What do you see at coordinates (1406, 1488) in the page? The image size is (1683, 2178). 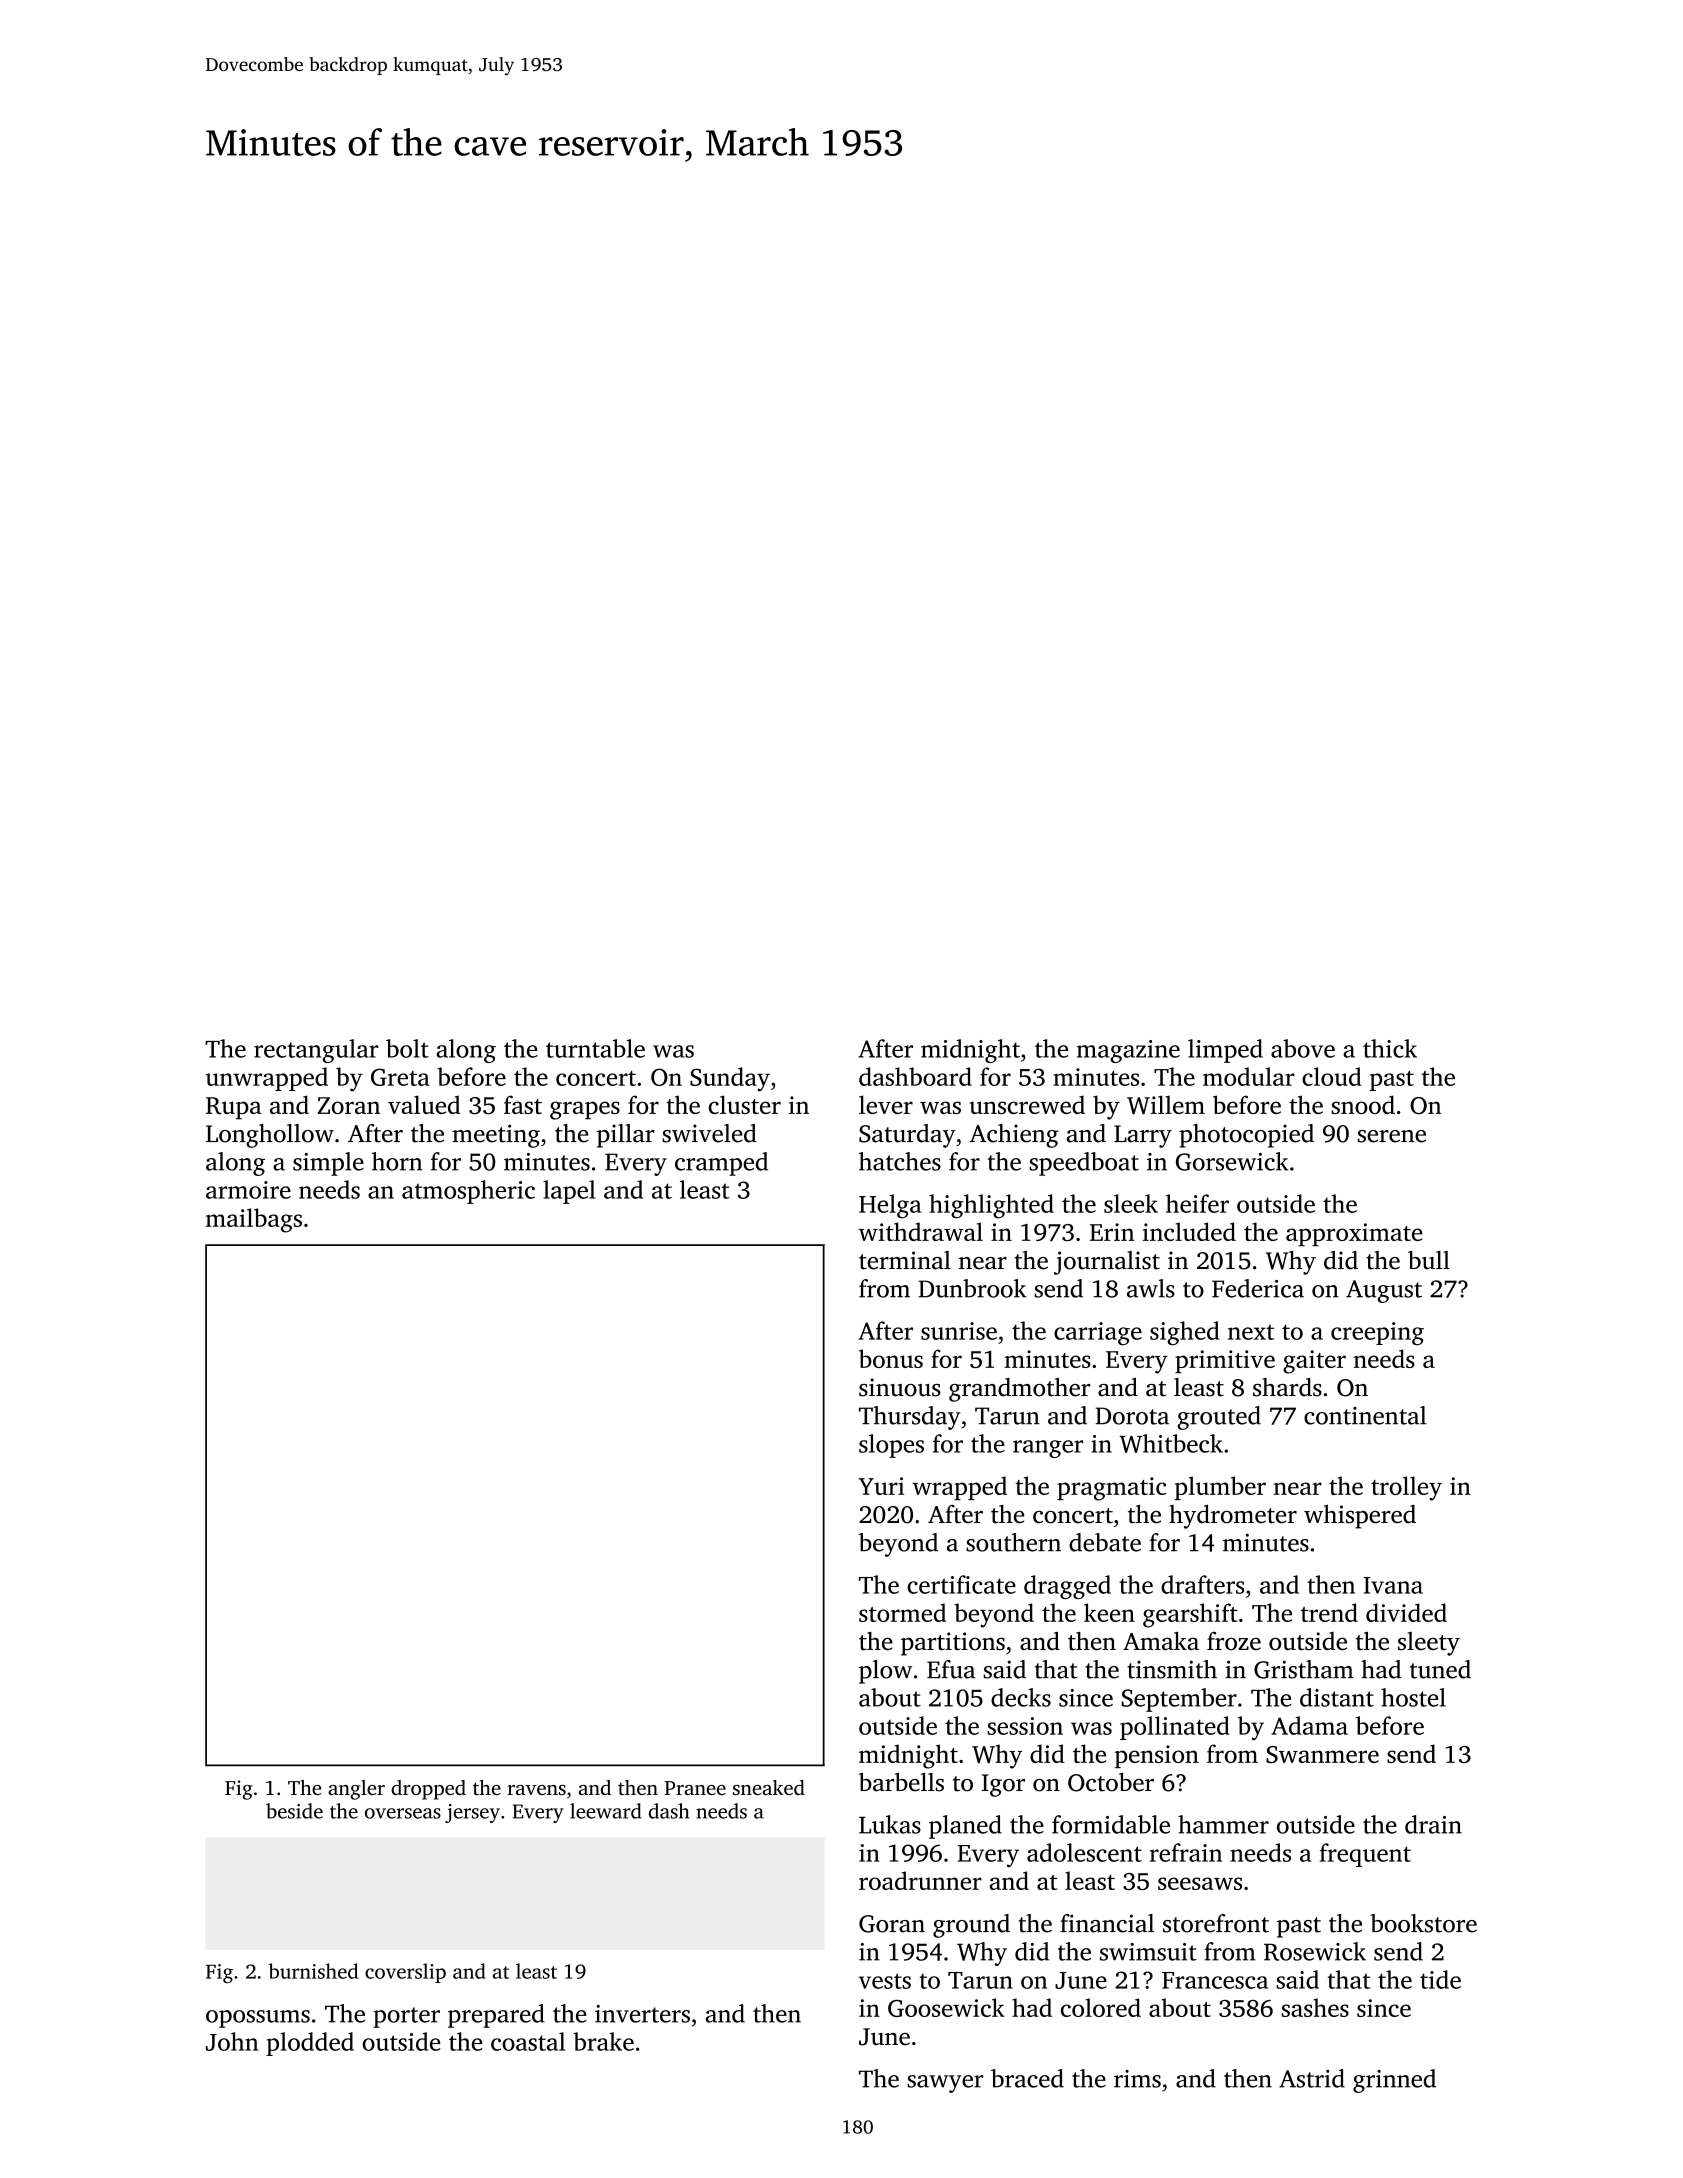 I see `trolley` at bounding box center [1406, 1488].
